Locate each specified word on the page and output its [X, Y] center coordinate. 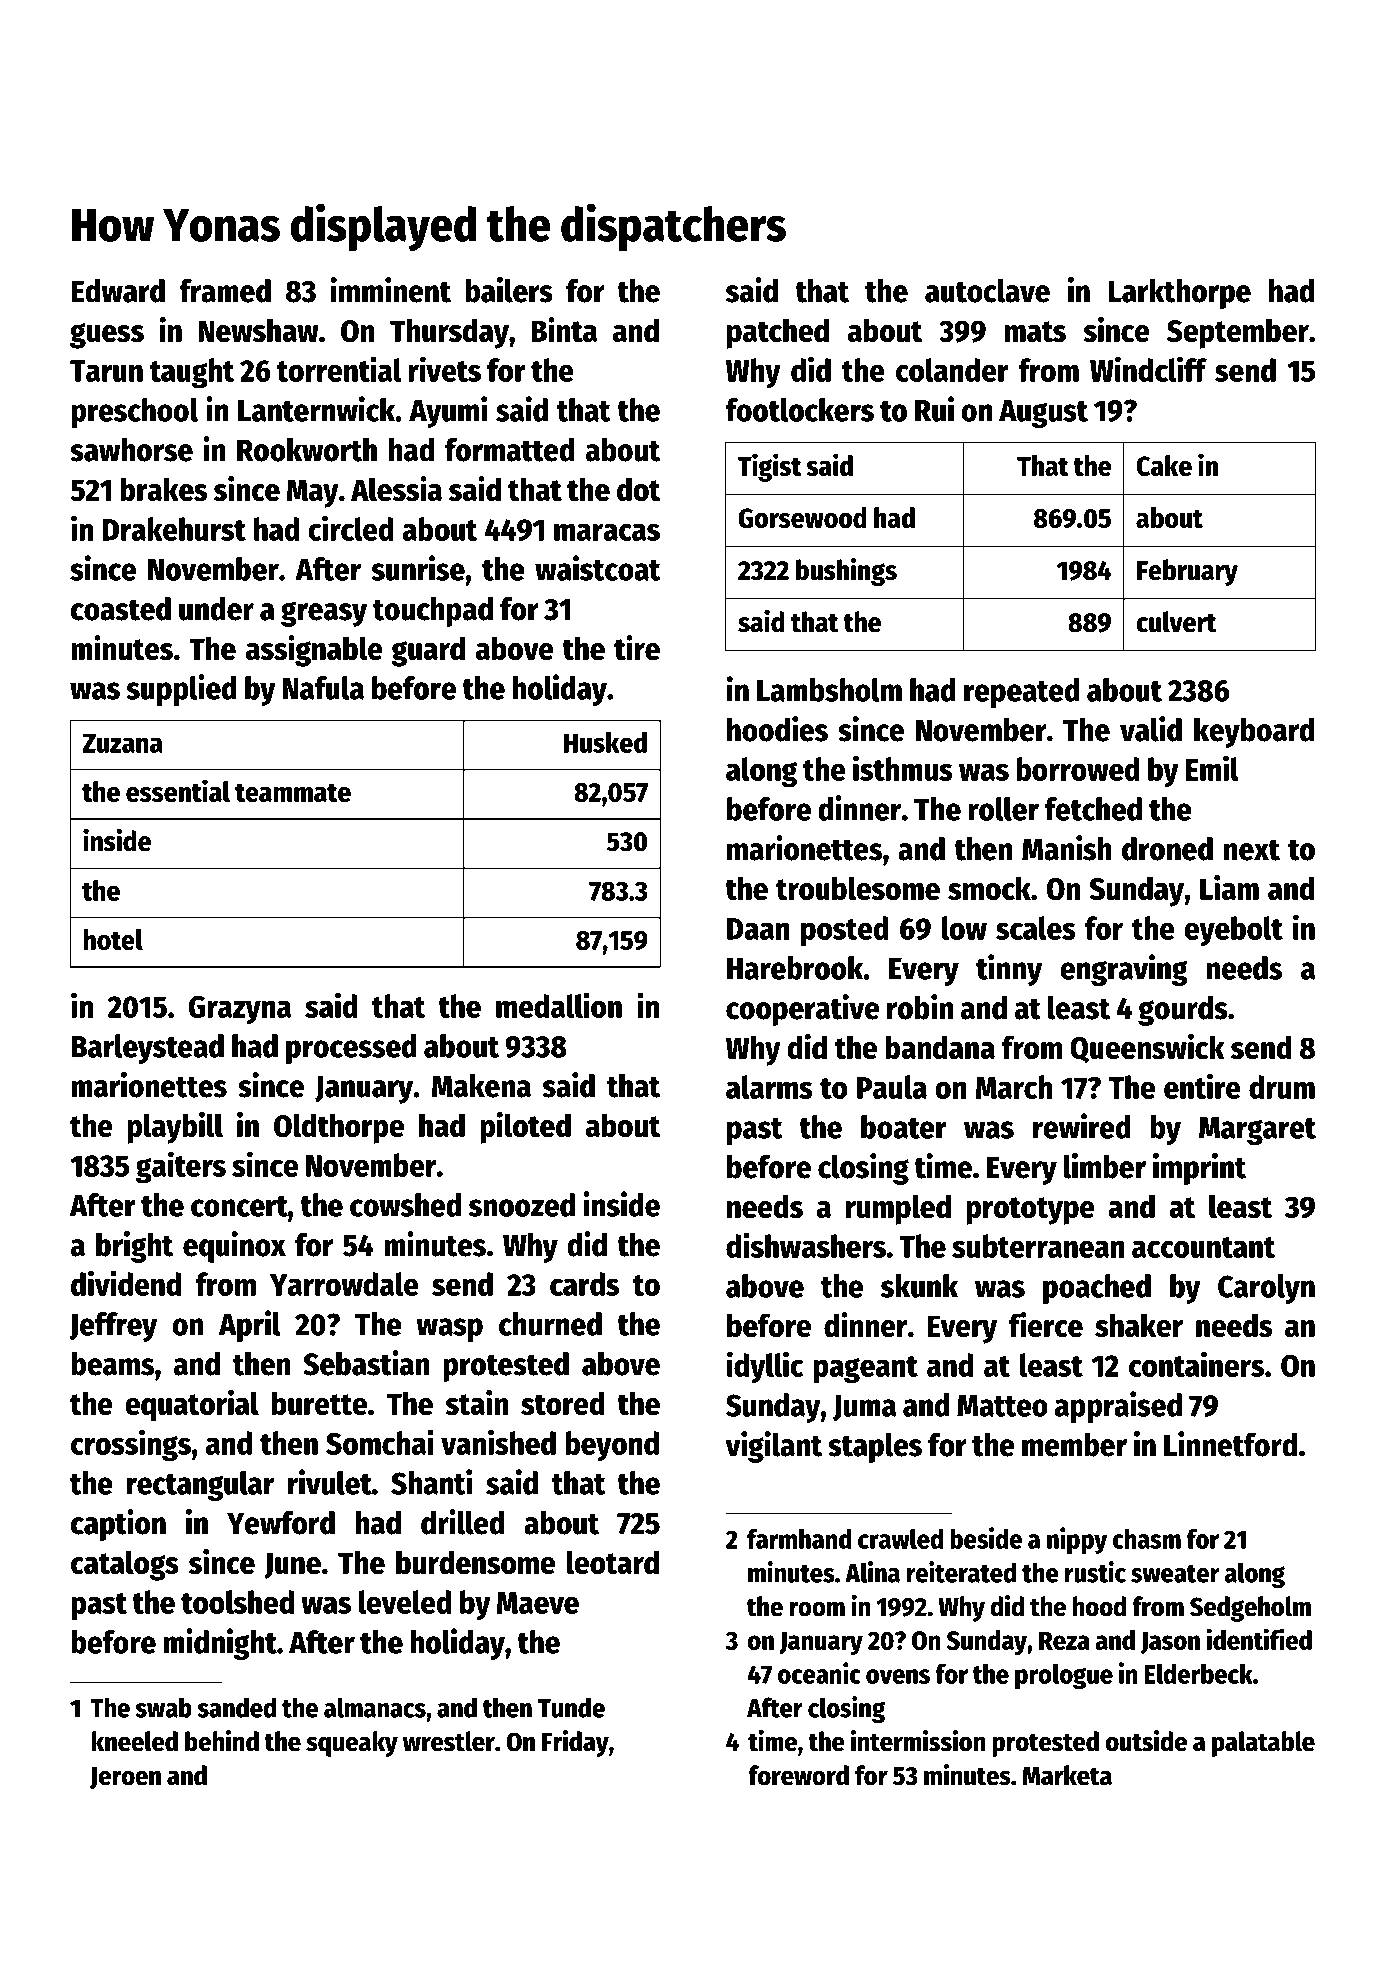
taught [192, 373]
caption [118, 1525]
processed [351, 1049]
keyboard [1254, 733]
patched [778, 333]
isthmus [903, 768]
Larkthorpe [1180, 294]
